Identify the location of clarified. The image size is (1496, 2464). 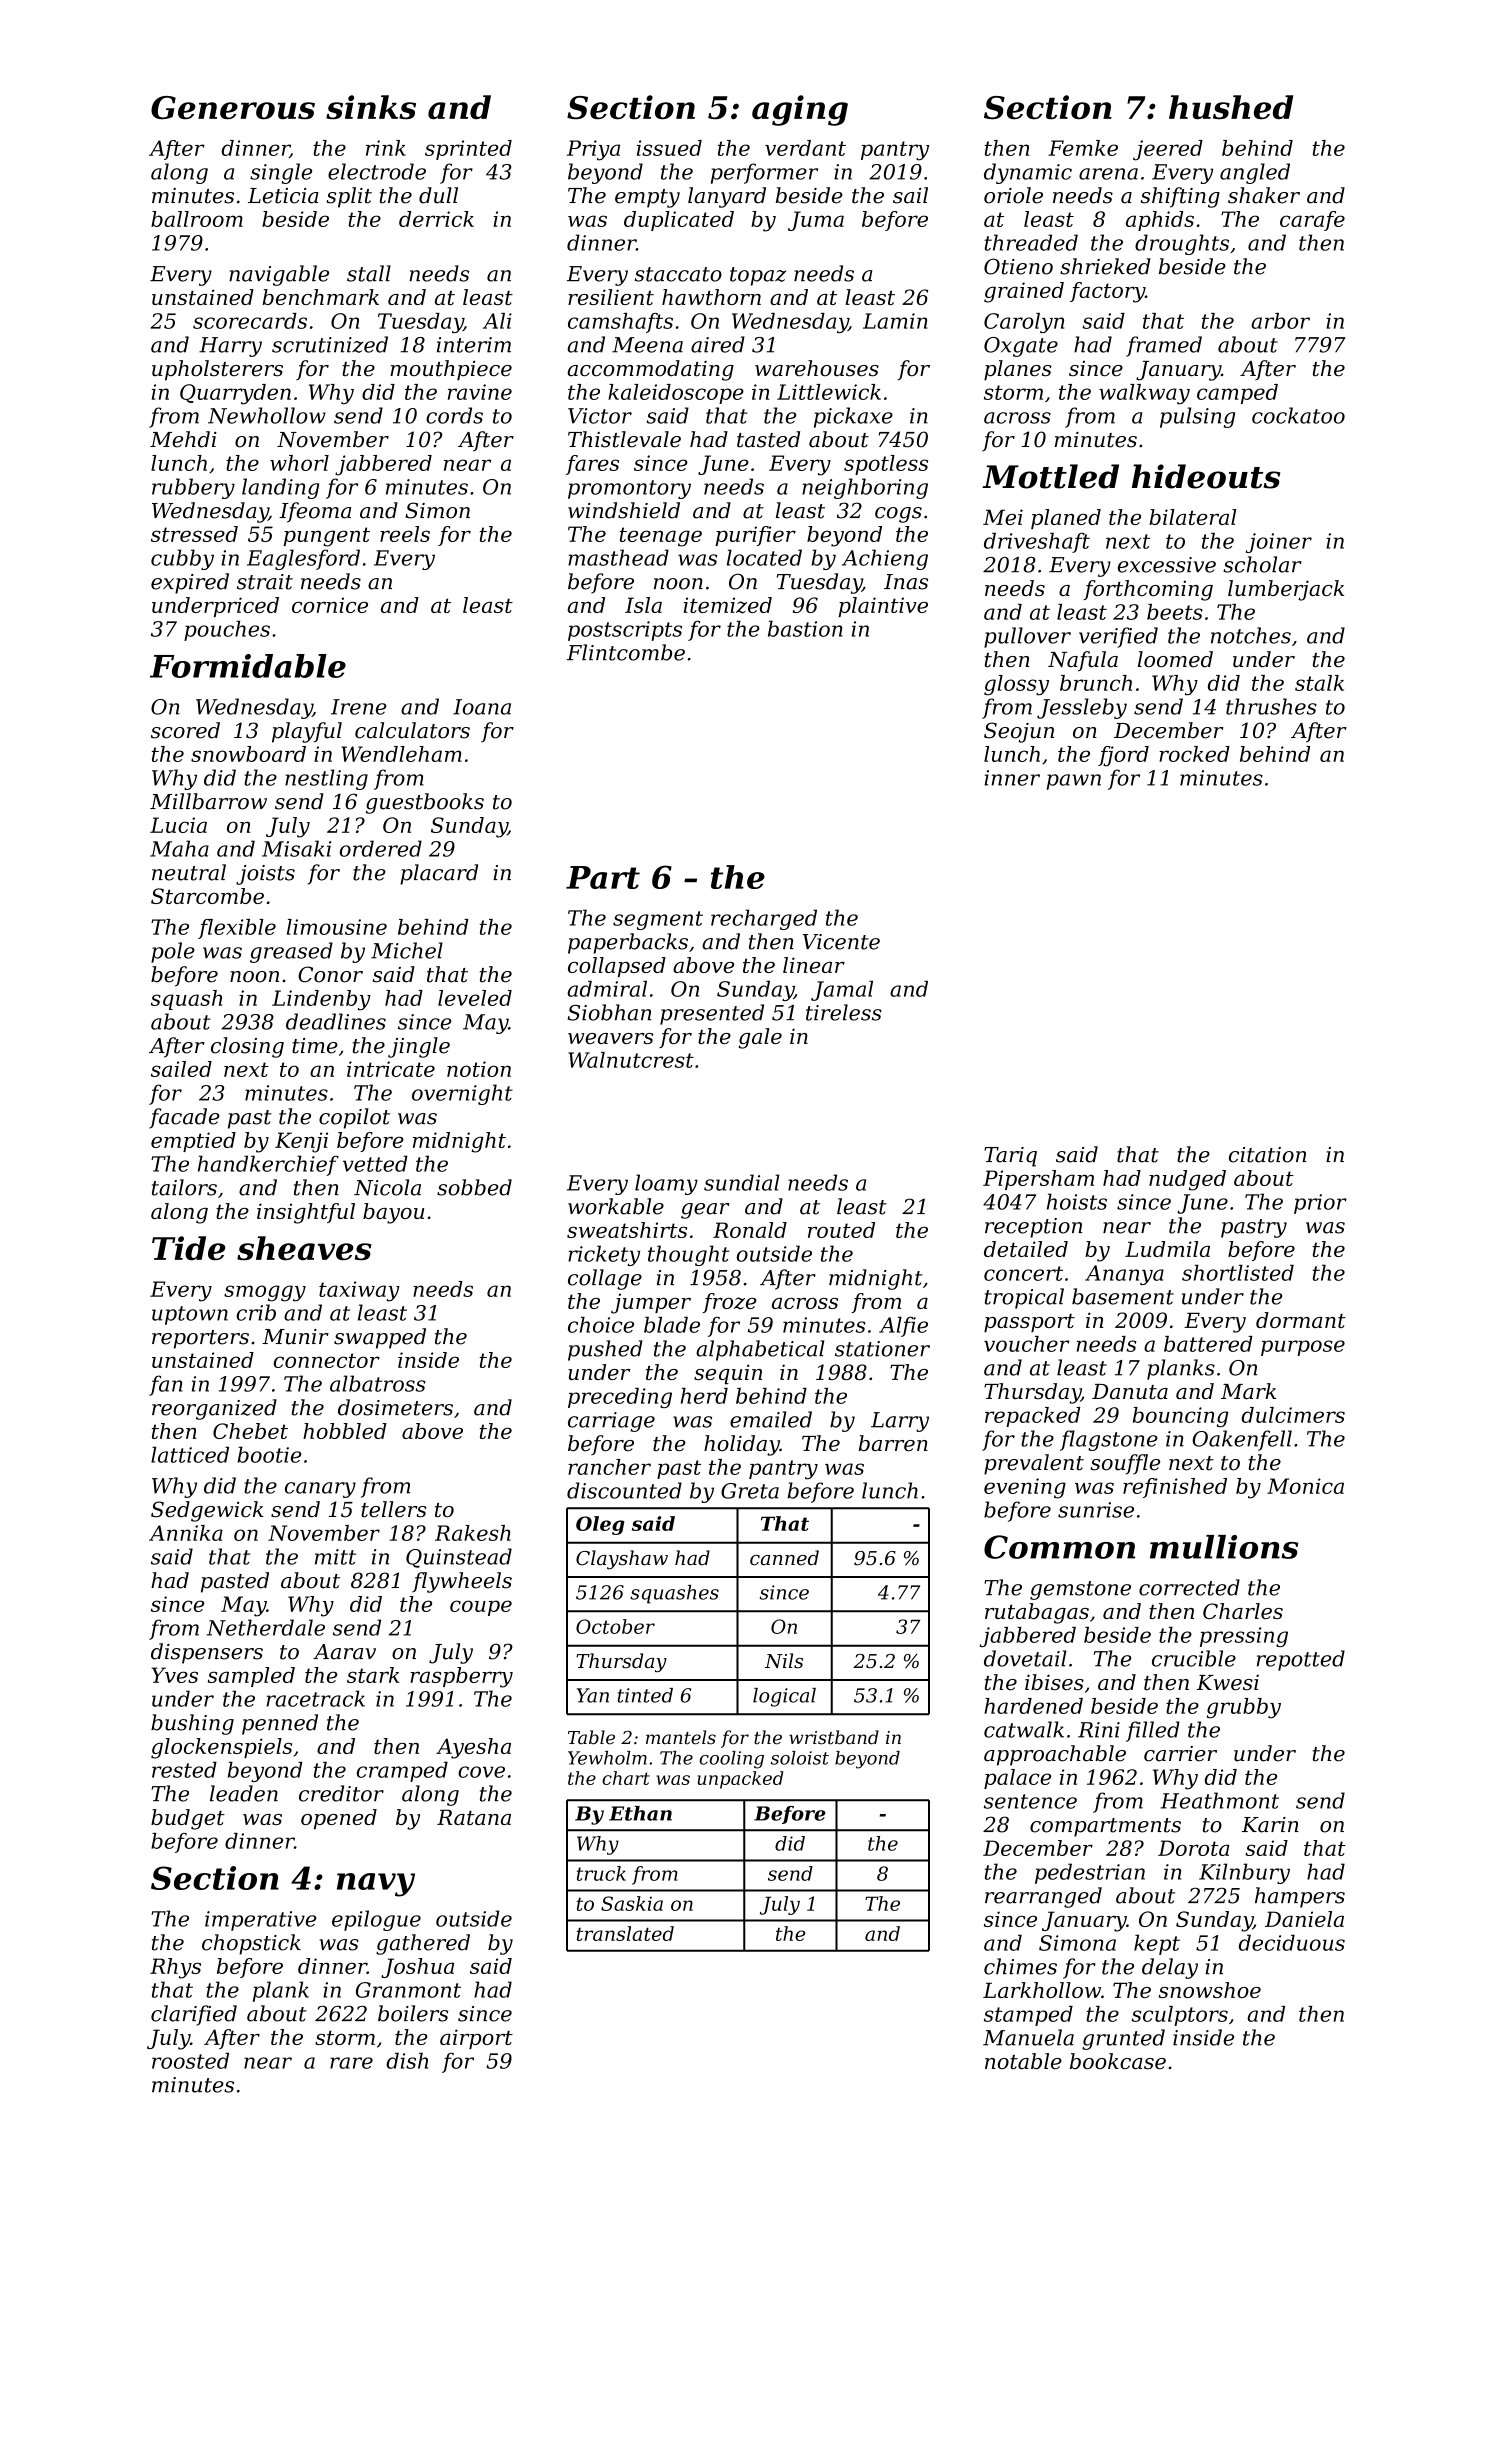
(194, 2015).
